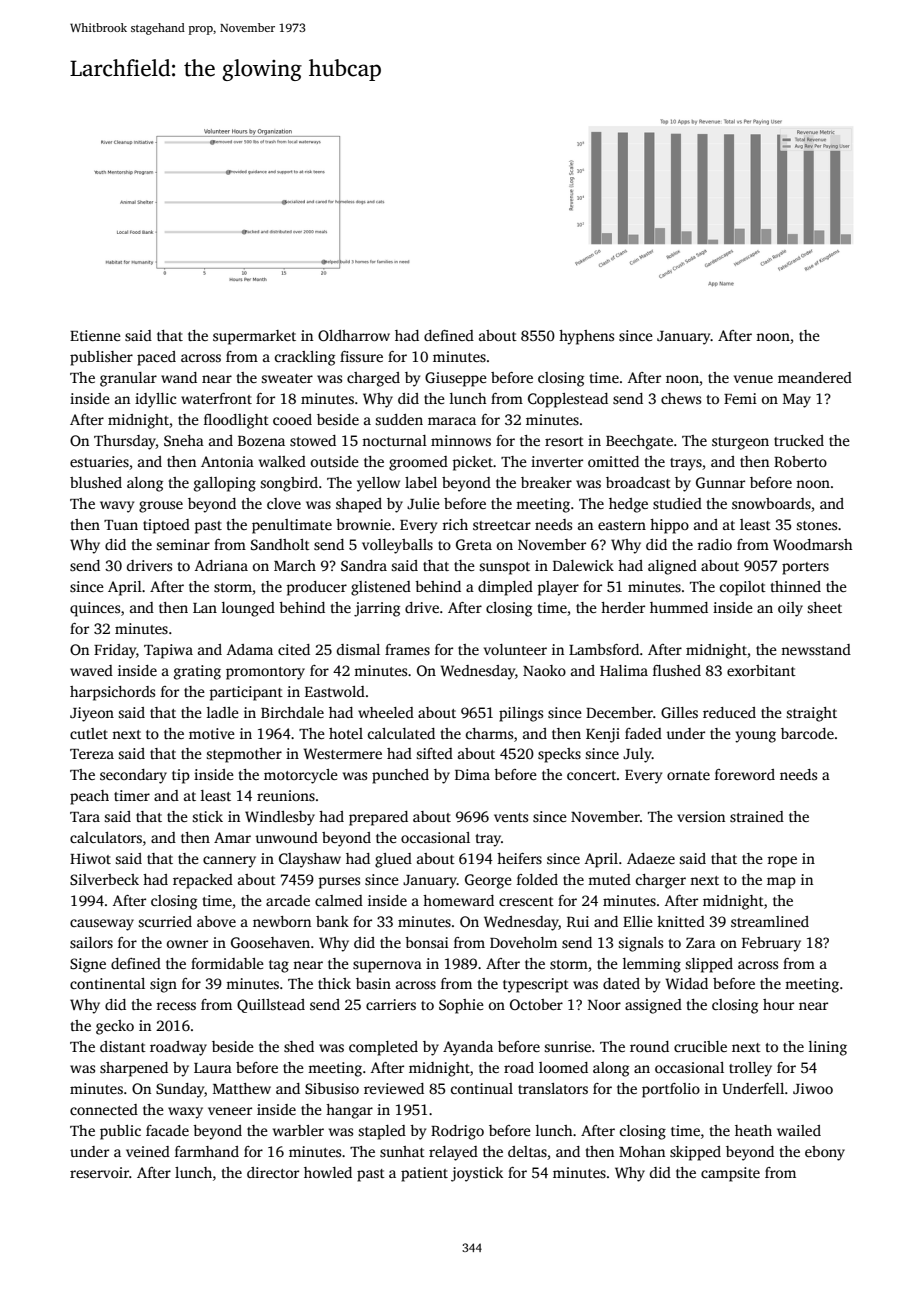 The height and width of the document is (1308, 924). Describe the element at coordinates (424, 1174) in the document. I see `patient` at that location.
